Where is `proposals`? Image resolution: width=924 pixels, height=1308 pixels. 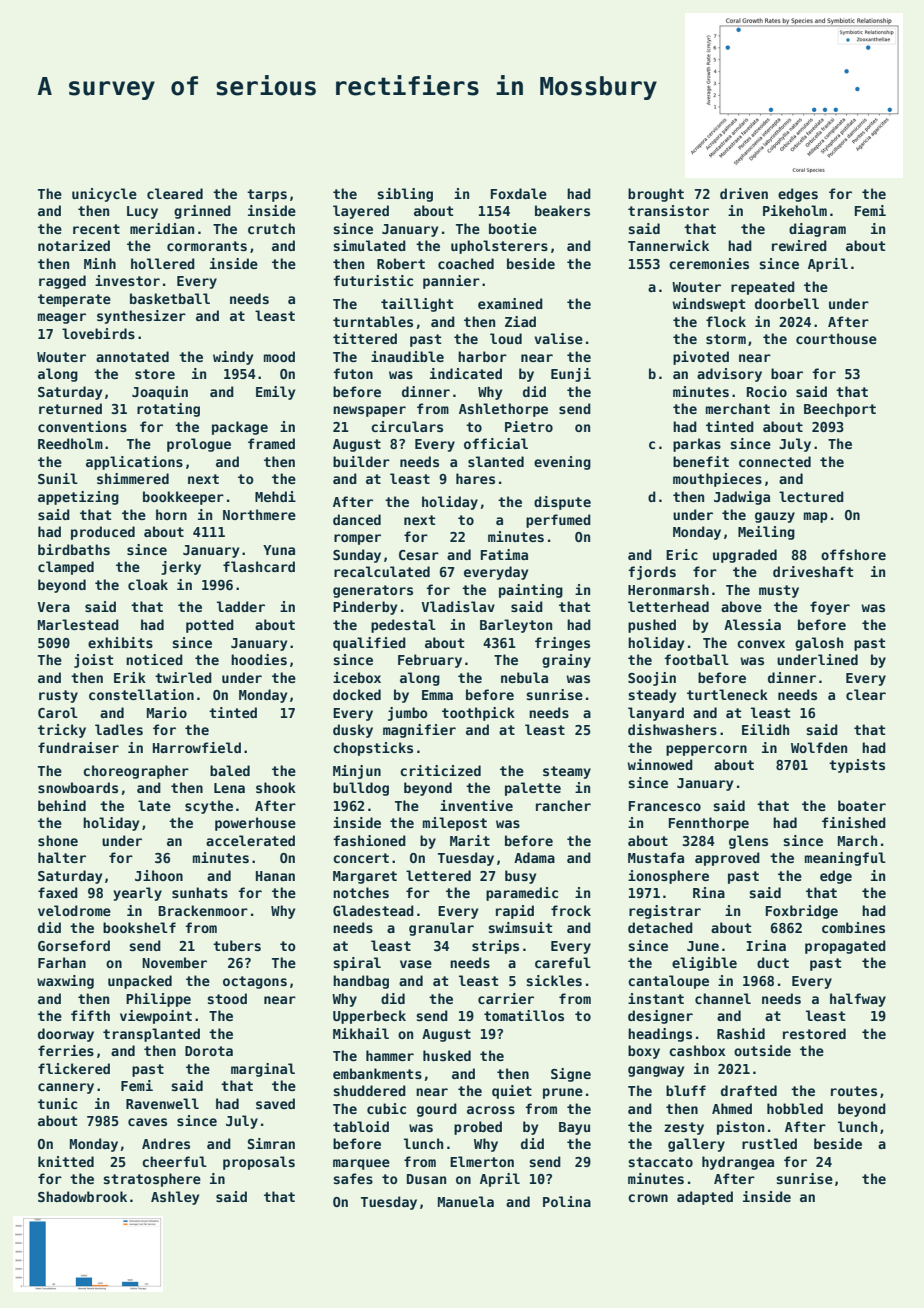
proposals is located at coordinates (259, 1163).
